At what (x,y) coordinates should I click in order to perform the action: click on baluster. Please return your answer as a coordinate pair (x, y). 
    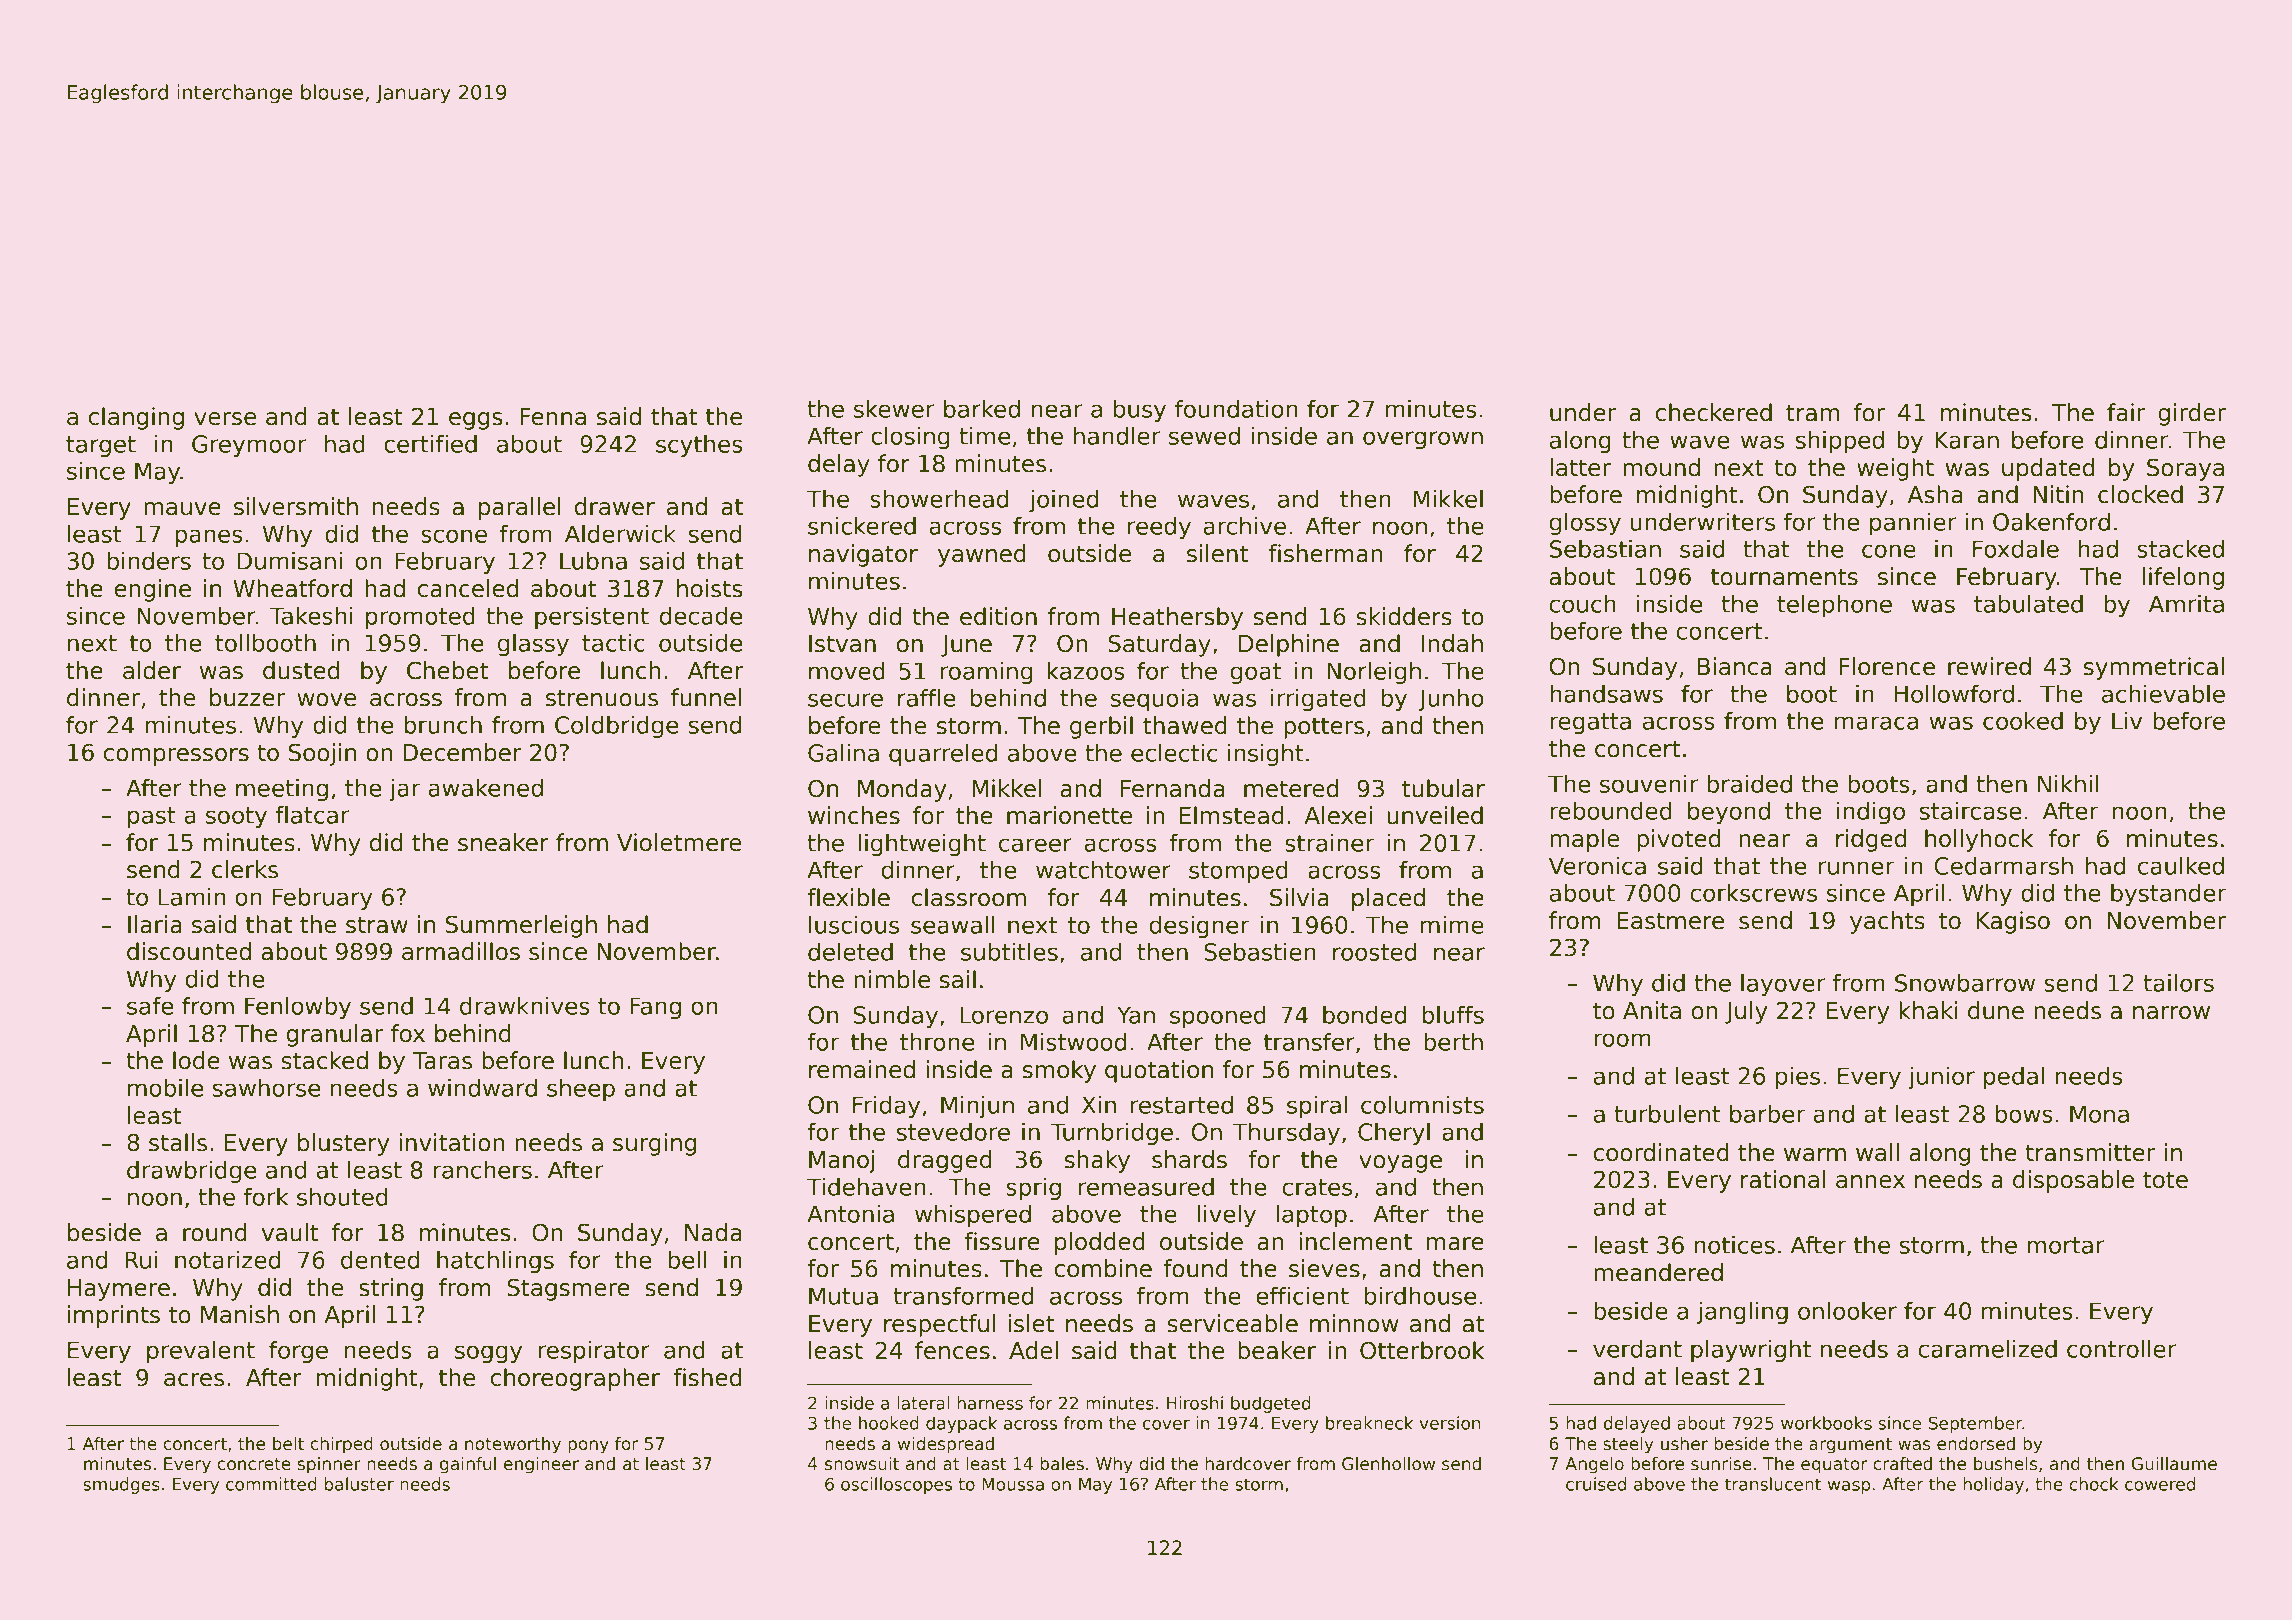
    Looking at the image, I should click on (359, 1484).
